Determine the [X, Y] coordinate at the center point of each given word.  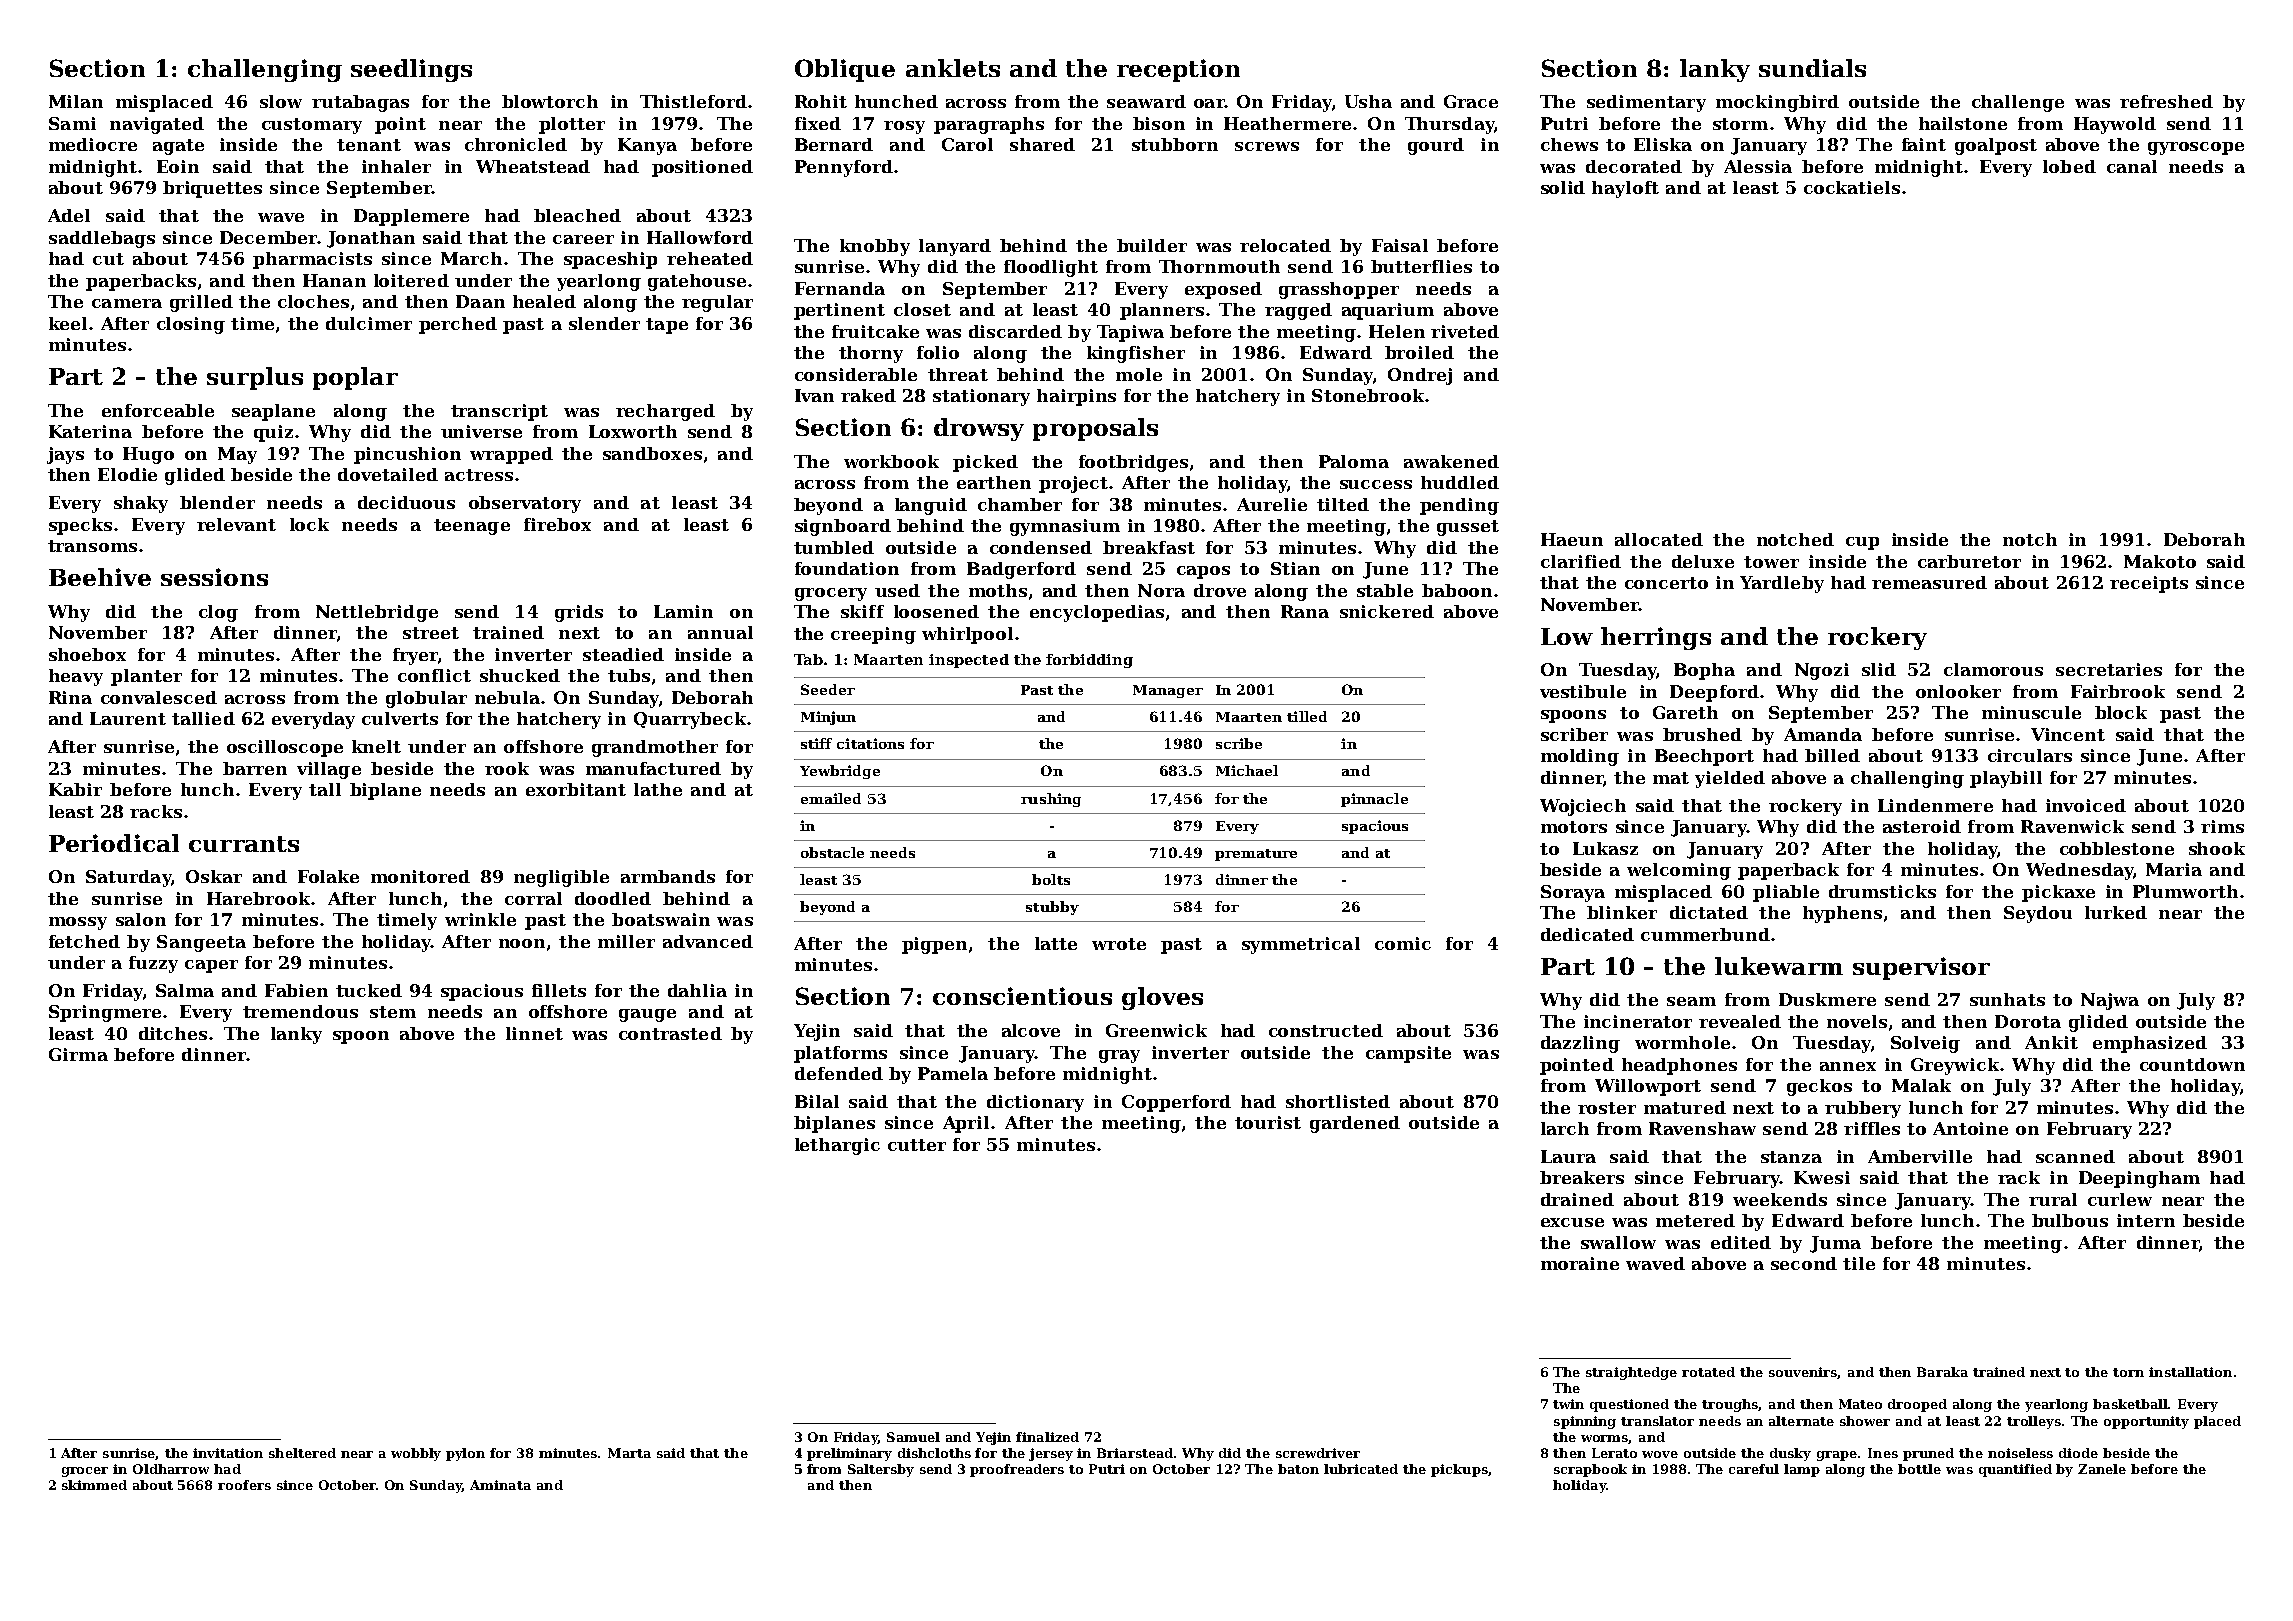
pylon [465, 1454]
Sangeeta [201, 943]
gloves [1162, 998]
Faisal [1400, 245]
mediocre [93, 144]
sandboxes [652, 453]
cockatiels [1852, 187]
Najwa [2110, 1001]
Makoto [2160, 561]
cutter [917, 1145]
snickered [1387, 611]
